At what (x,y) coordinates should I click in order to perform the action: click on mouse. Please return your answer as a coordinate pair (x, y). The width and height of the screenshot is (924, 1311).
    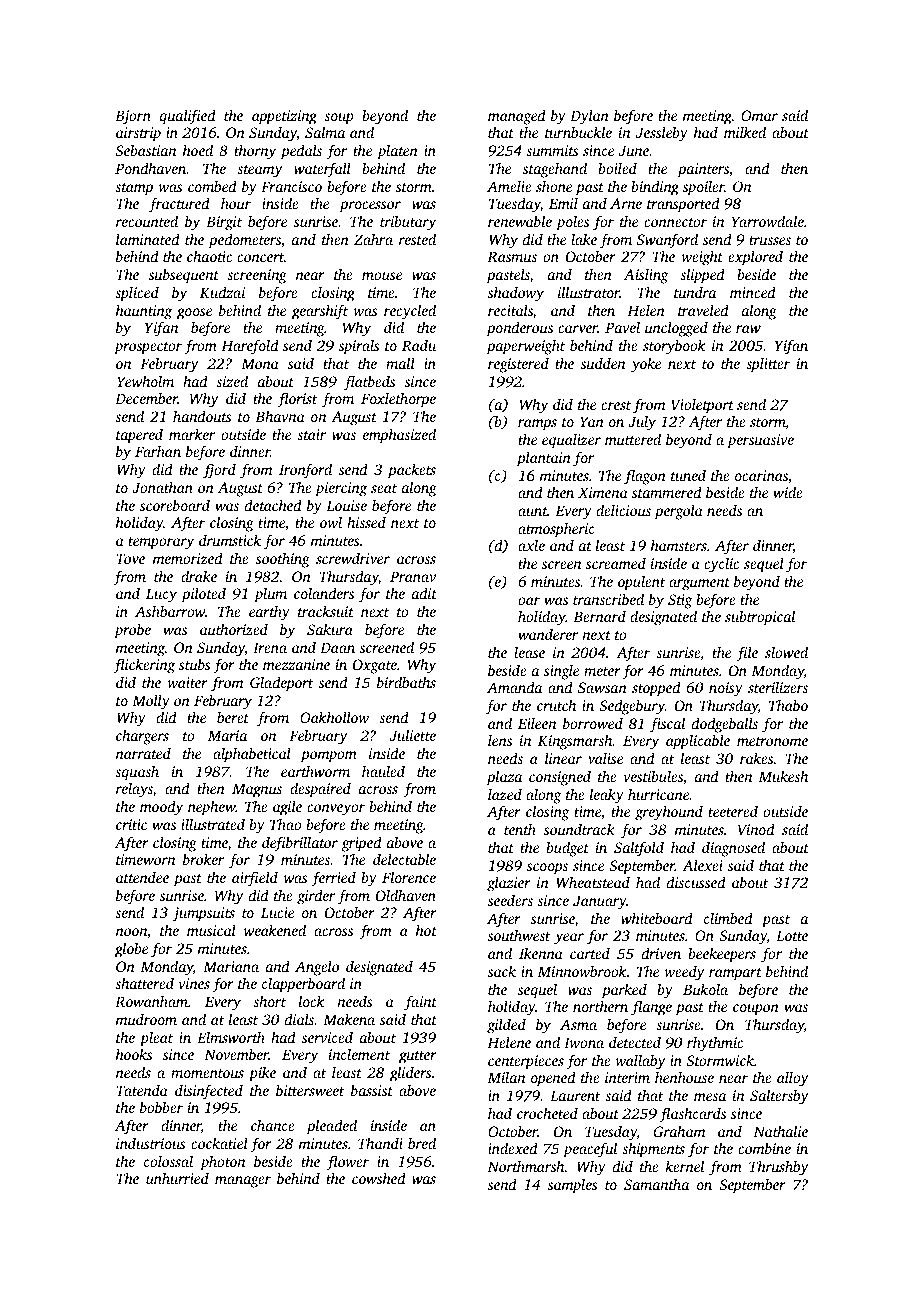
    Looking at the image, I should click on (382, 276).
